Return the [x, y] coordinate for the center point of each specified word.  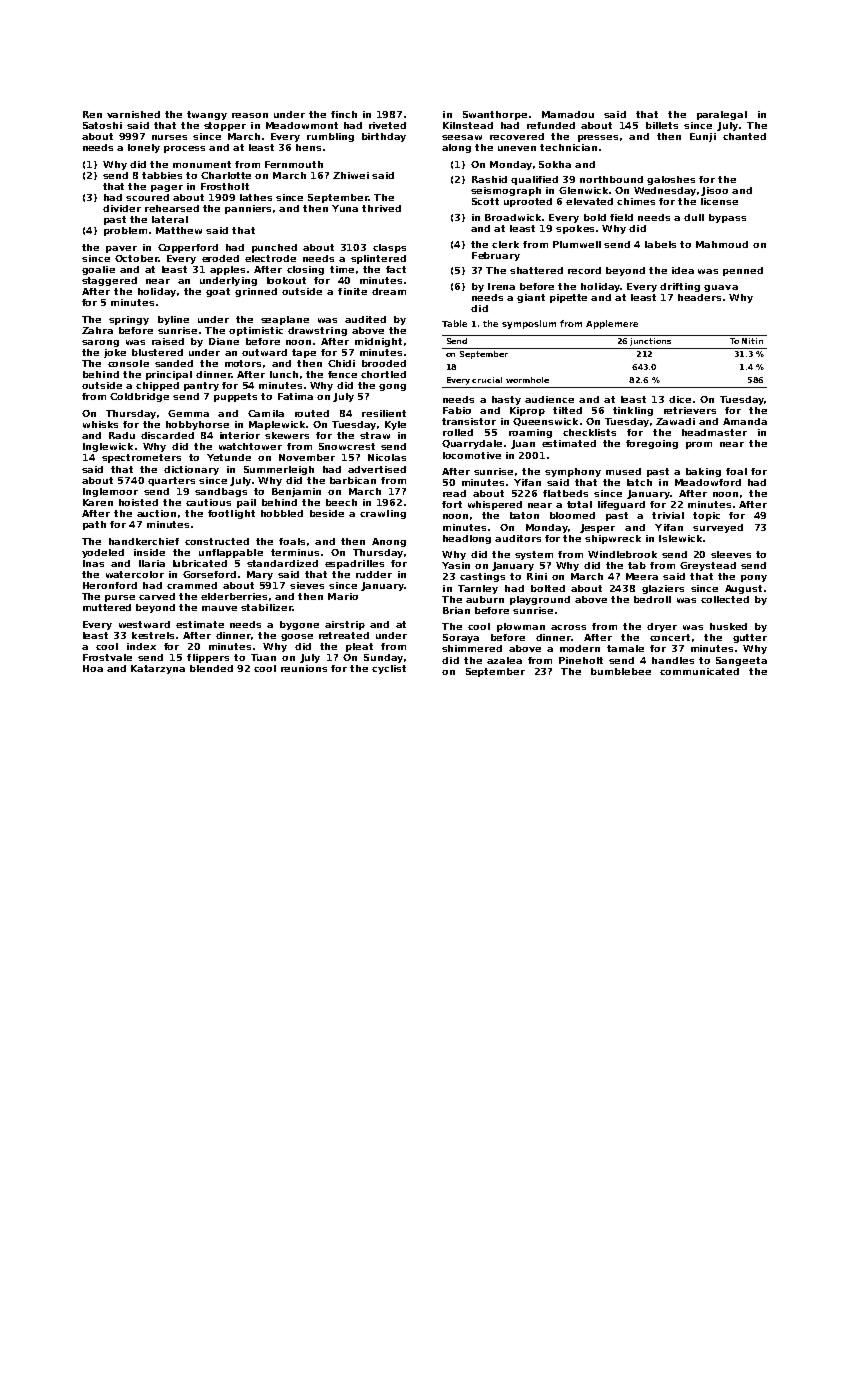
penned [743, 271]
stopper [225, 126]
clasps [389, 248]
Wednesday [665, 191]
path [94, 525]
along [456, 148]
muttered [107, 607]
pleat [359, 647]
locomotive [472, 455]
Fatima [295, 396]
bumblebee [621, 671]
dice [680, 399]
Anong [389, 542]
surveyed [718, 528]
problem [125, 231]
